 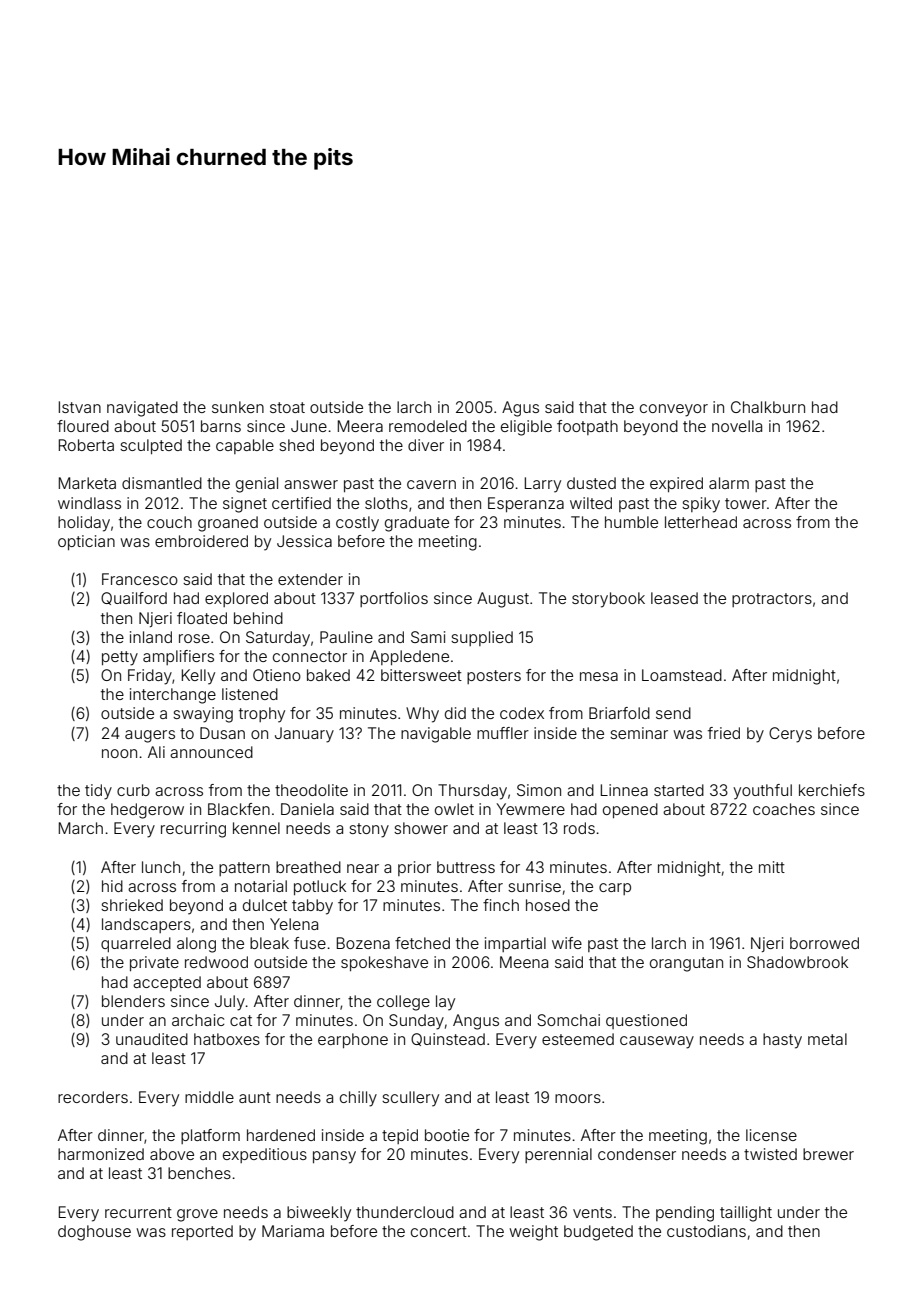 What do you see at coordinates (782, 1041) in the screenshot?
I see `hasty` at bounding box center [782, 1041].
